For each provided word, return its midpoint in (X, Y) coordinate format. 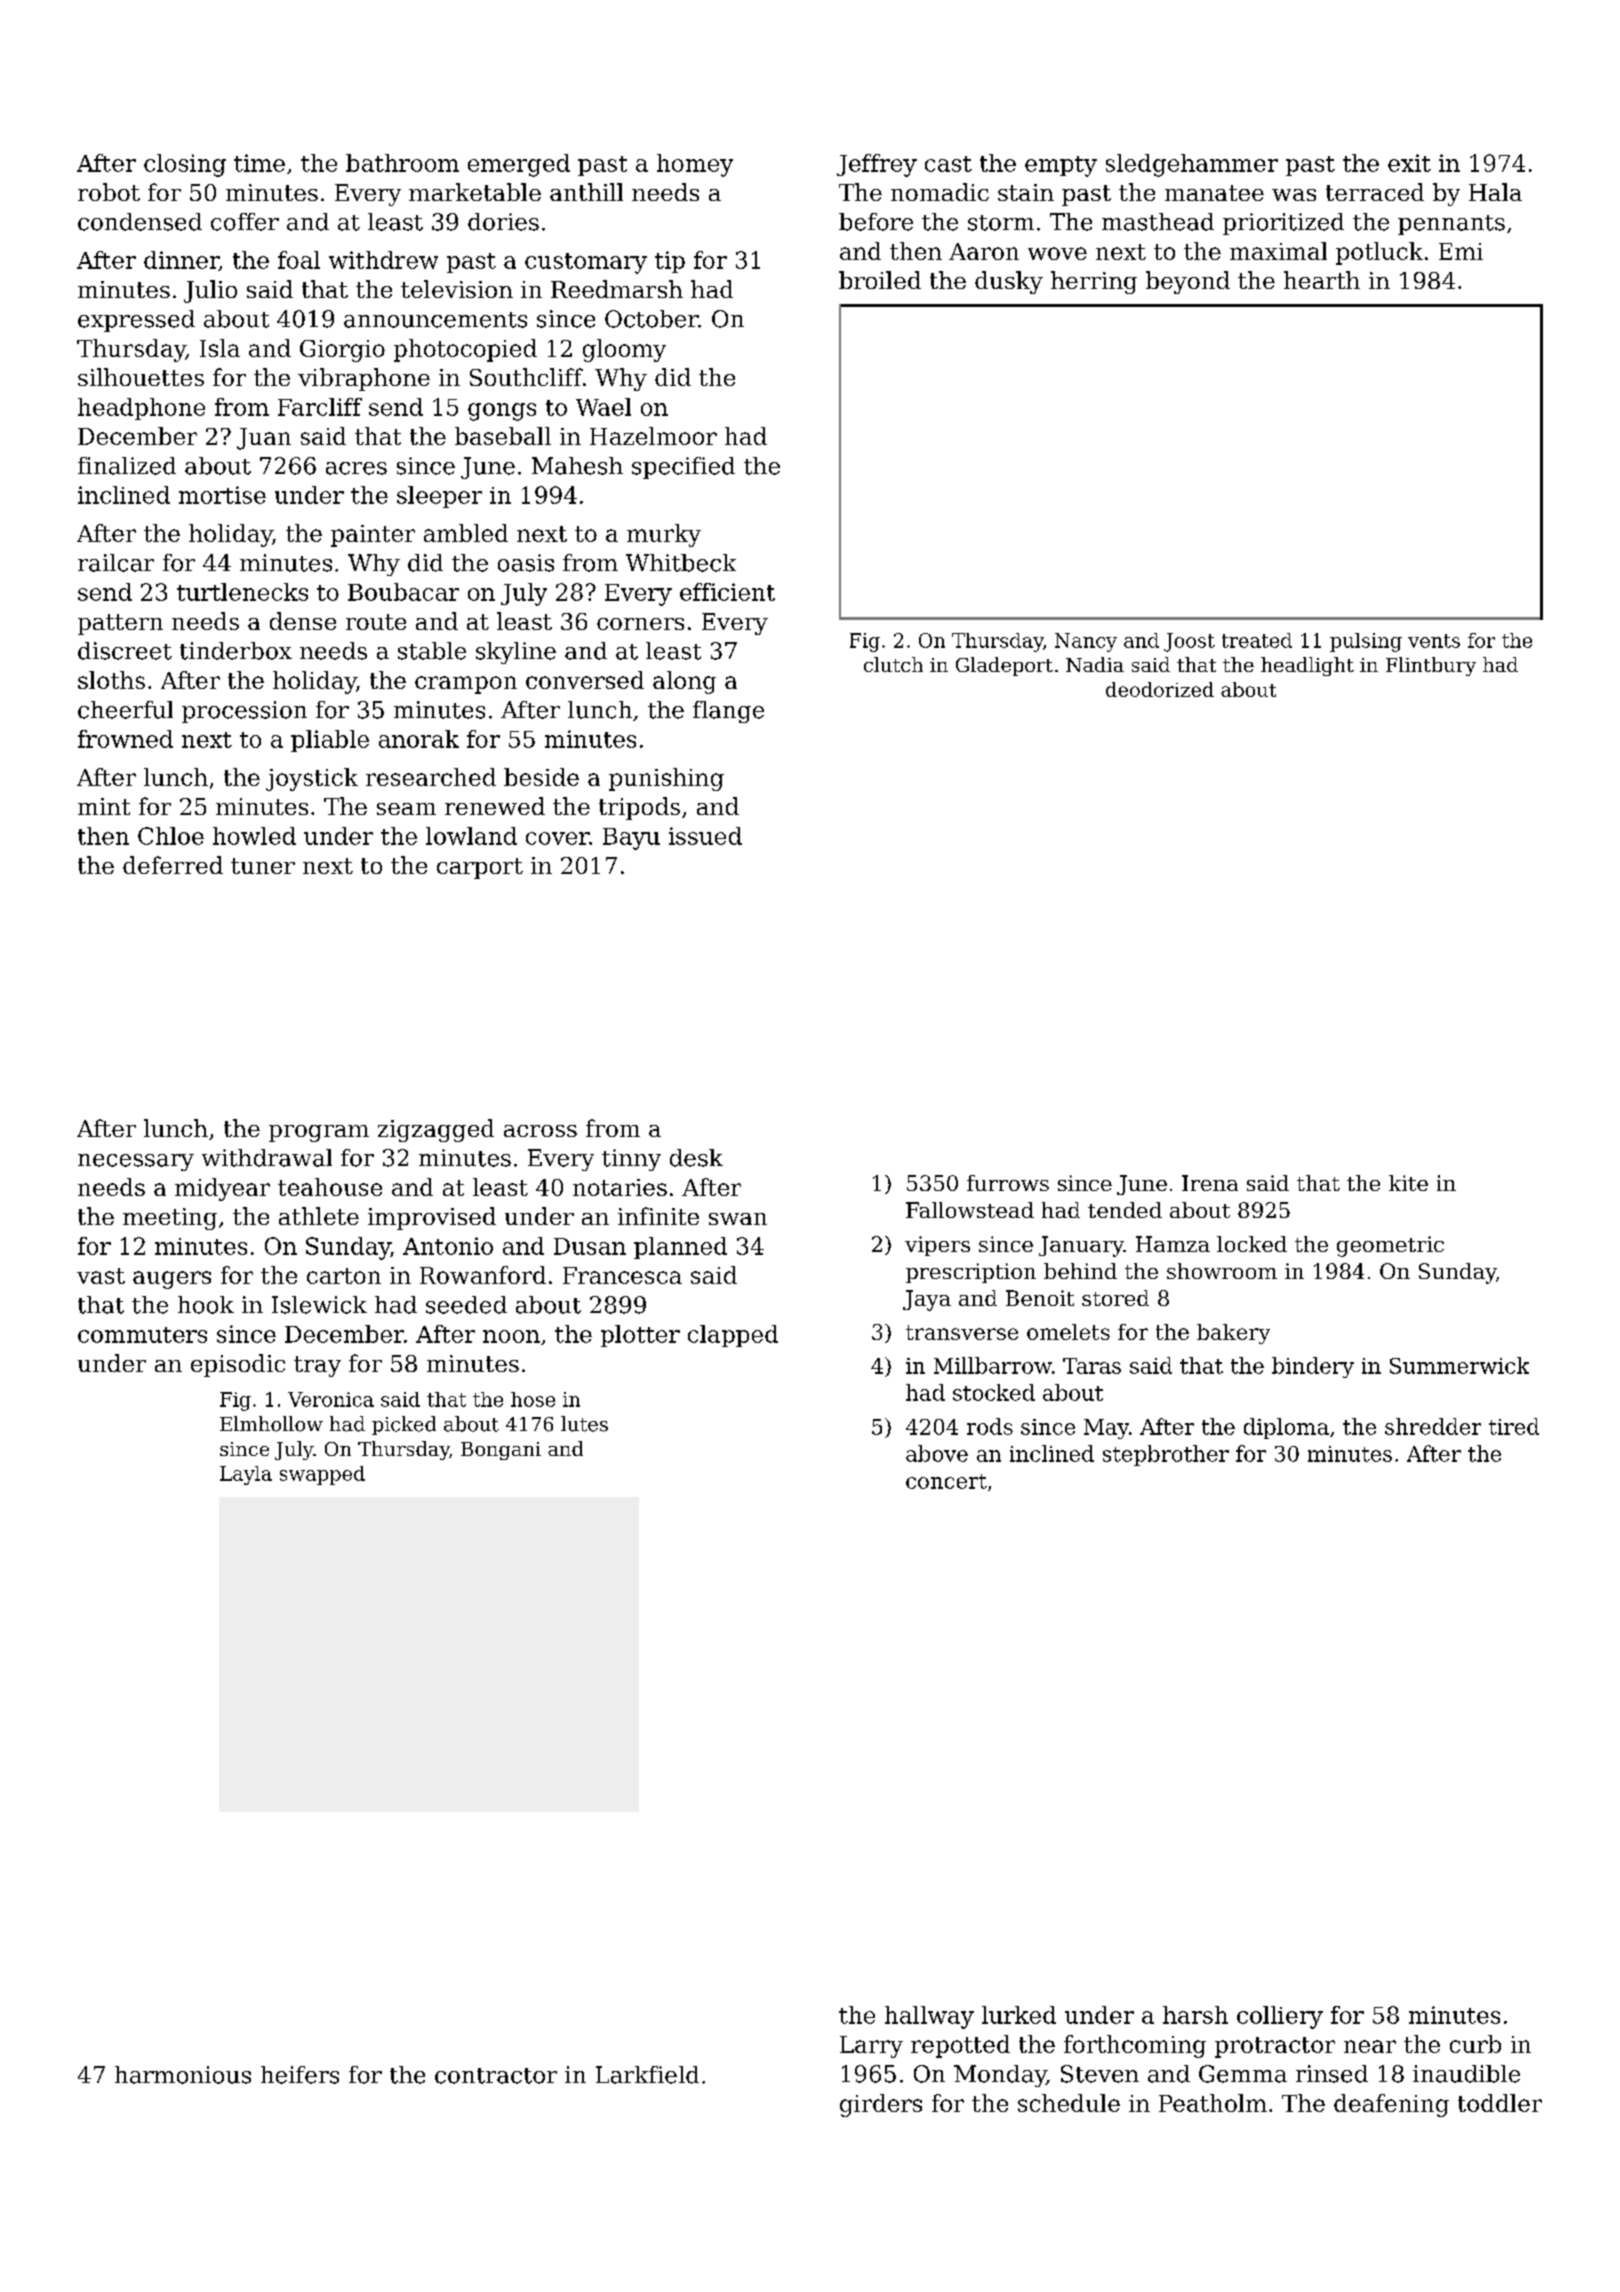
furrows (1008, 1183)
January (1081, 1246)
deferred (173, 865)
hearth (1322, 280)
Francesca (622, 1275)
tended (1125, 1210)
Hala (1495, 192)
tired (1514, 1426)
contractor (496, 2076)
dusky (1009, 282)
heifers (300, 2075)
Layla (246, 1475)
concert (946, 1481)
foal (299, 260)
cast (948, 164)
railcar (116, 563)
